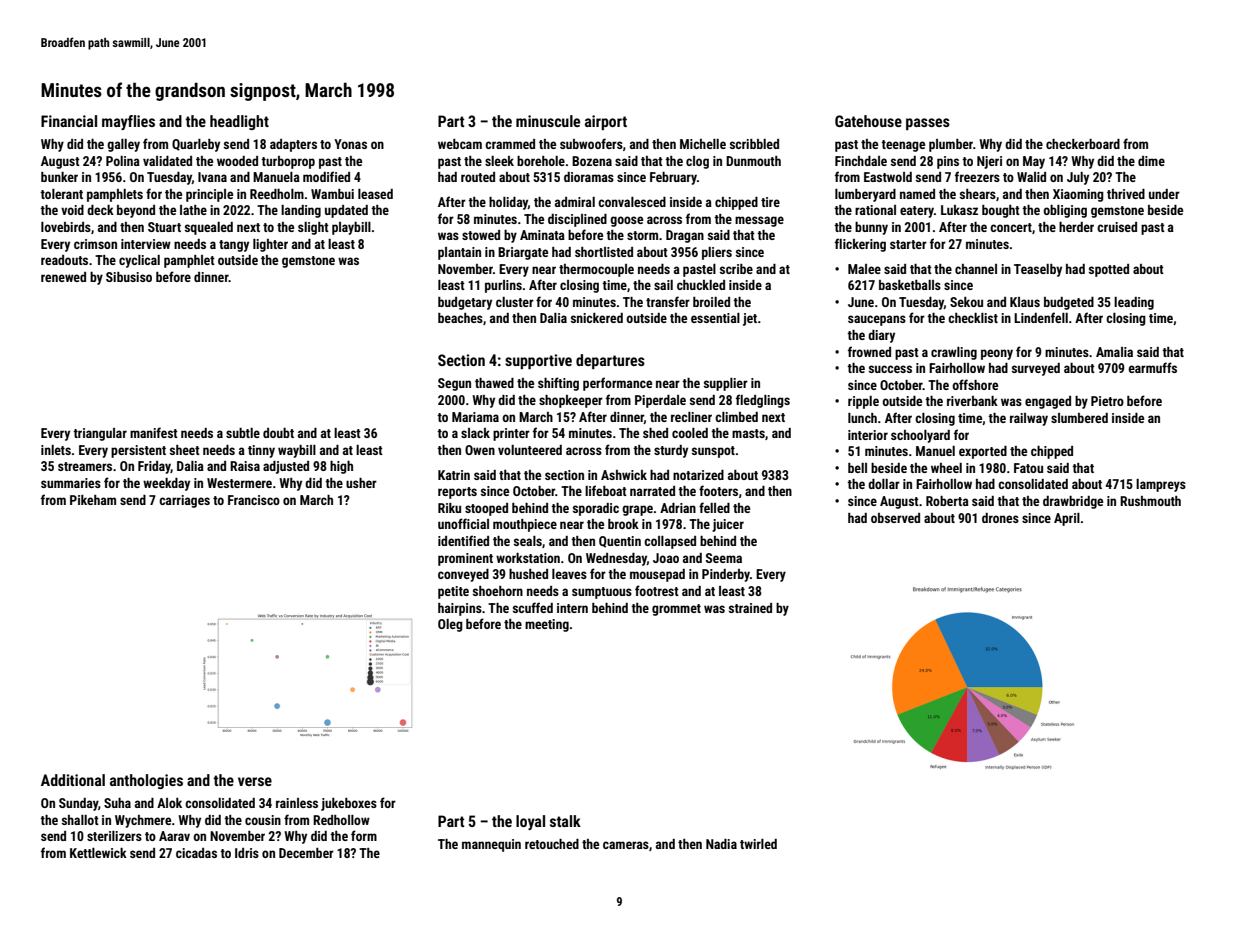 The height and width of the image is (952, 1233). I want to click on meeting, so click(547, 625).
